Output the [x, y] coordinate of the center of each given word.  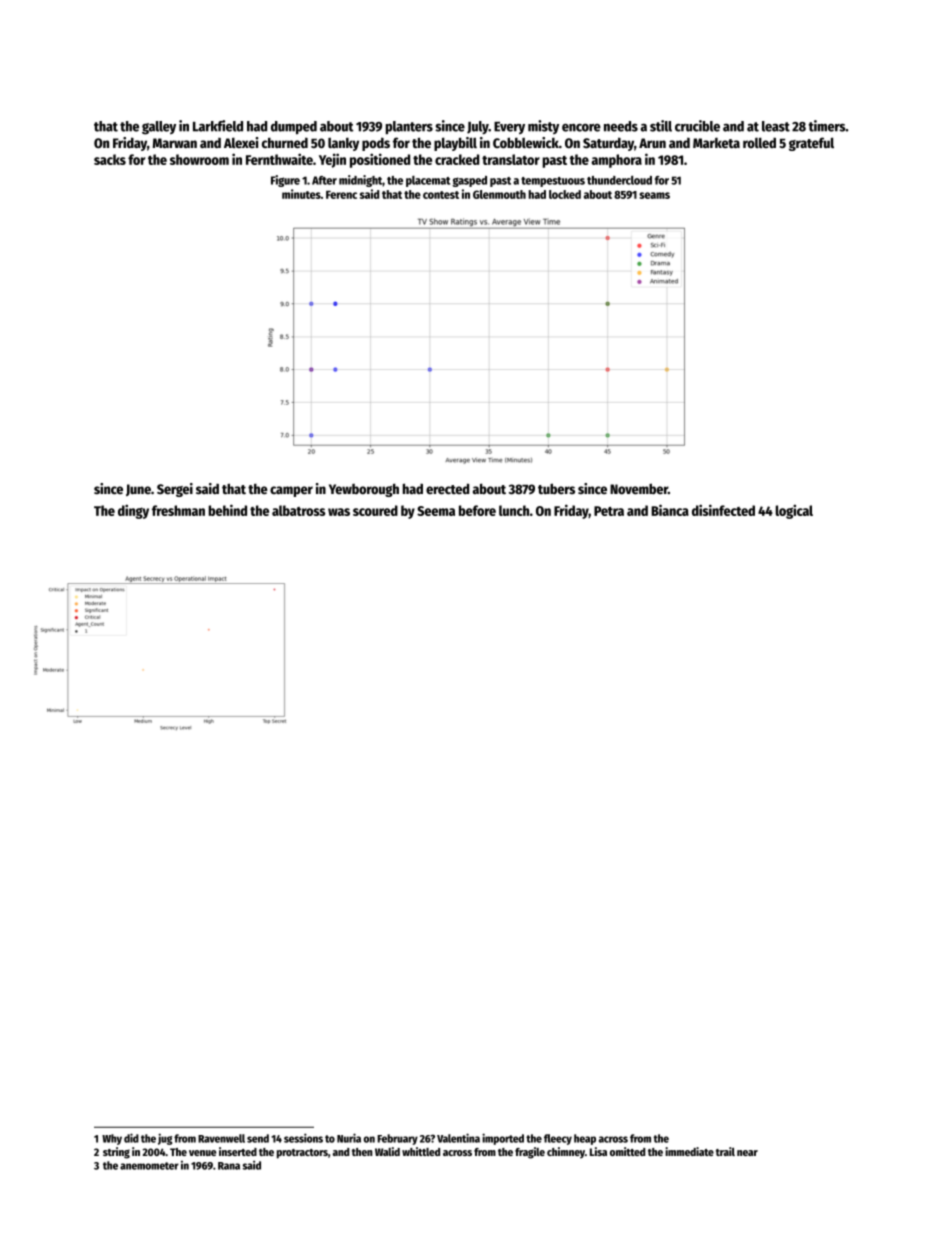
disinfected [723, 510]
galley [159, 128]
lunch [514, 510]
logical [794, 511]
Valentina [458, 1138]
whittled [421, 1151]
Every [509, 128]
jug [165, 1139]
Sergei [175, 490]
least [776, 126]
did [131, 1138]
